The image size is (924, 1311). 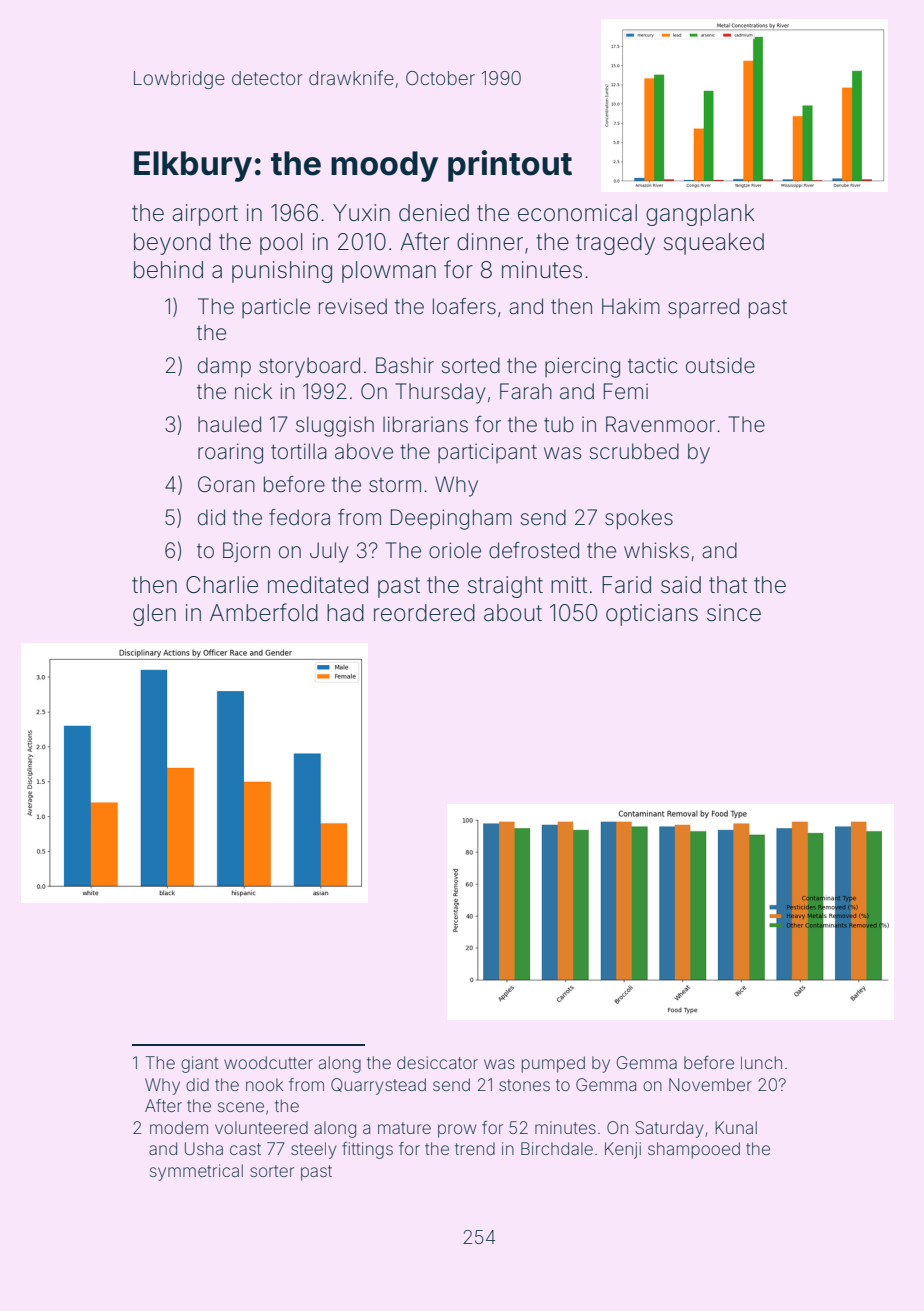 What do you see at coordinates (179, 1127) in the image?
I see `modem` at bounding box center [179, 1127].
